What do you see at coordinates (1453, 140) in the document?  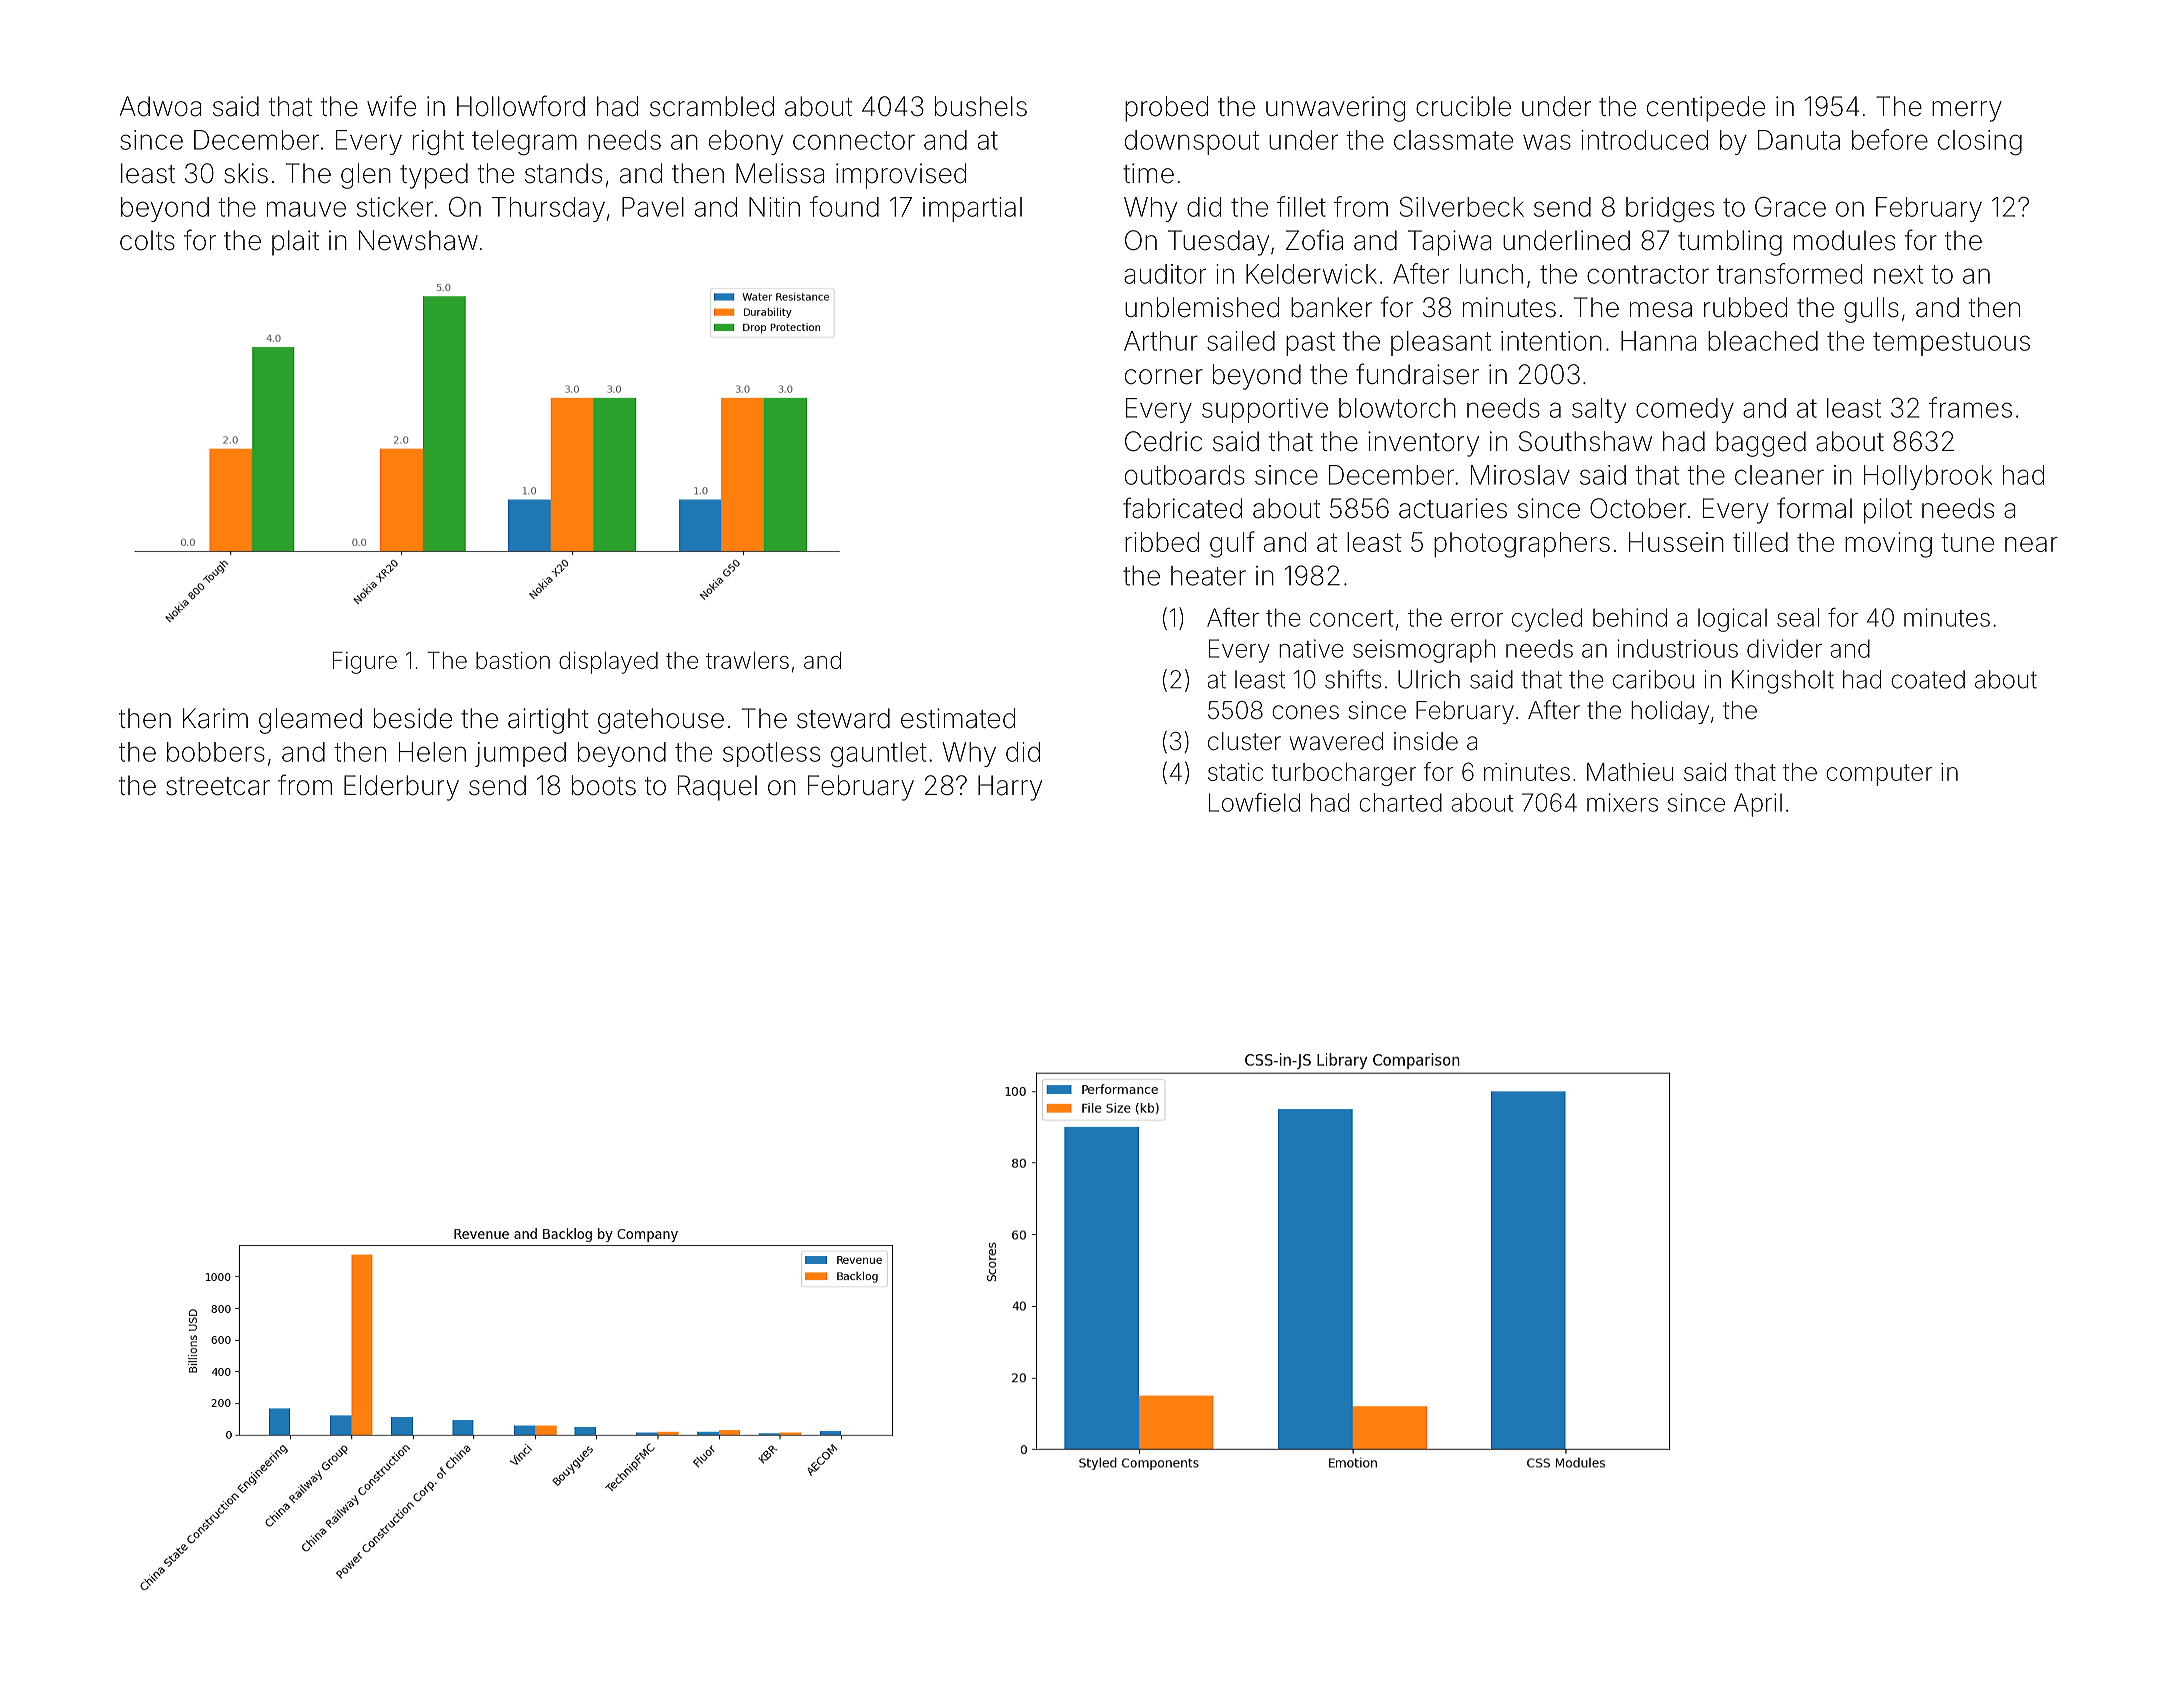 I see `classmate` at bounding box center [1453, 140].
